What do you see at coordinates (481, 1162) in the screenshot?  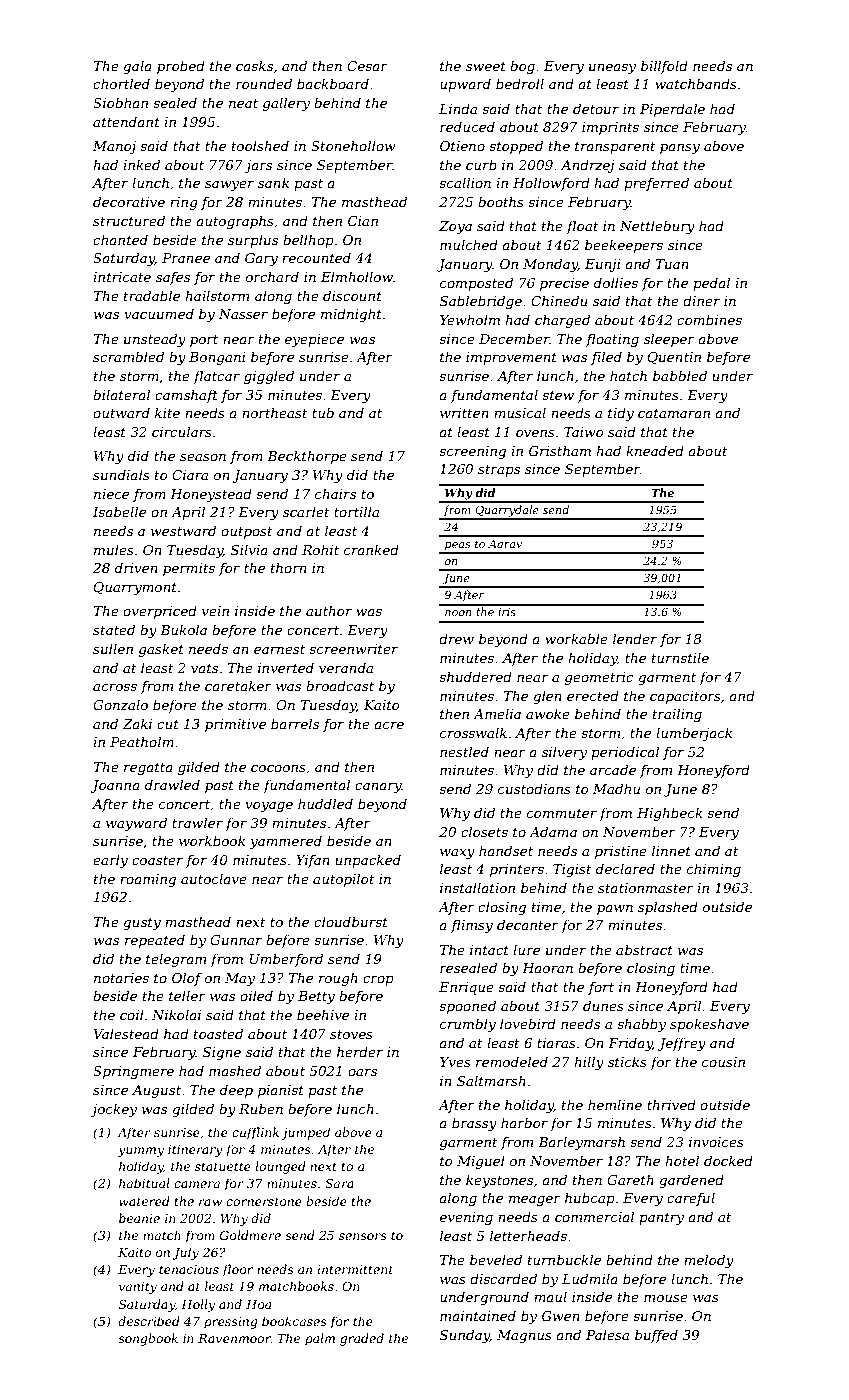 I see `Miguel` at bounding box center [481, 1162].
